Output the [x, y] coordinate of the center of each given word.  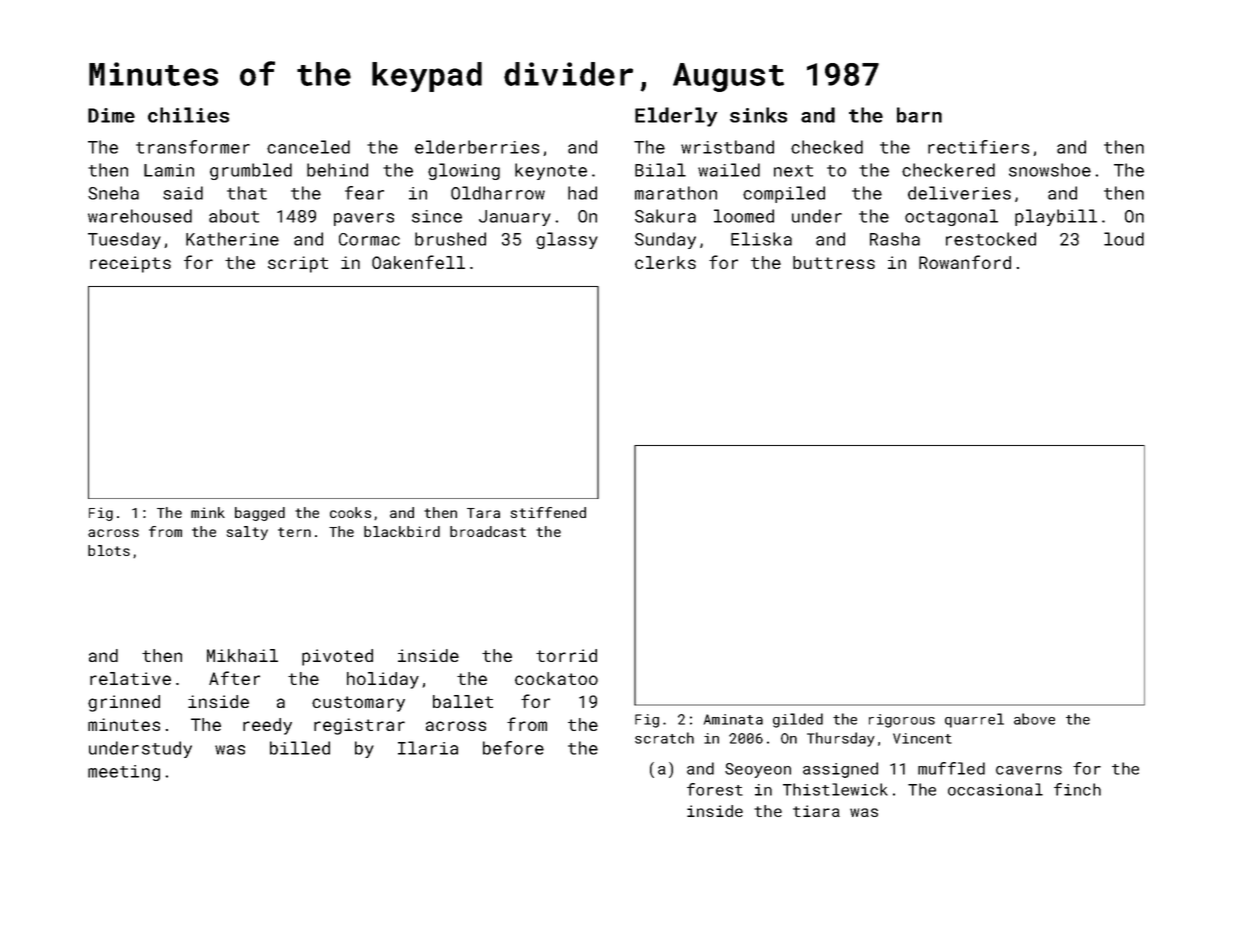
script [298, 264]
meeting [124, 773]
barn [919, 115]
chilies [188, 115]
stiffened [548, 512]
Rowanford [965, 262]
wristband [727, 147]
